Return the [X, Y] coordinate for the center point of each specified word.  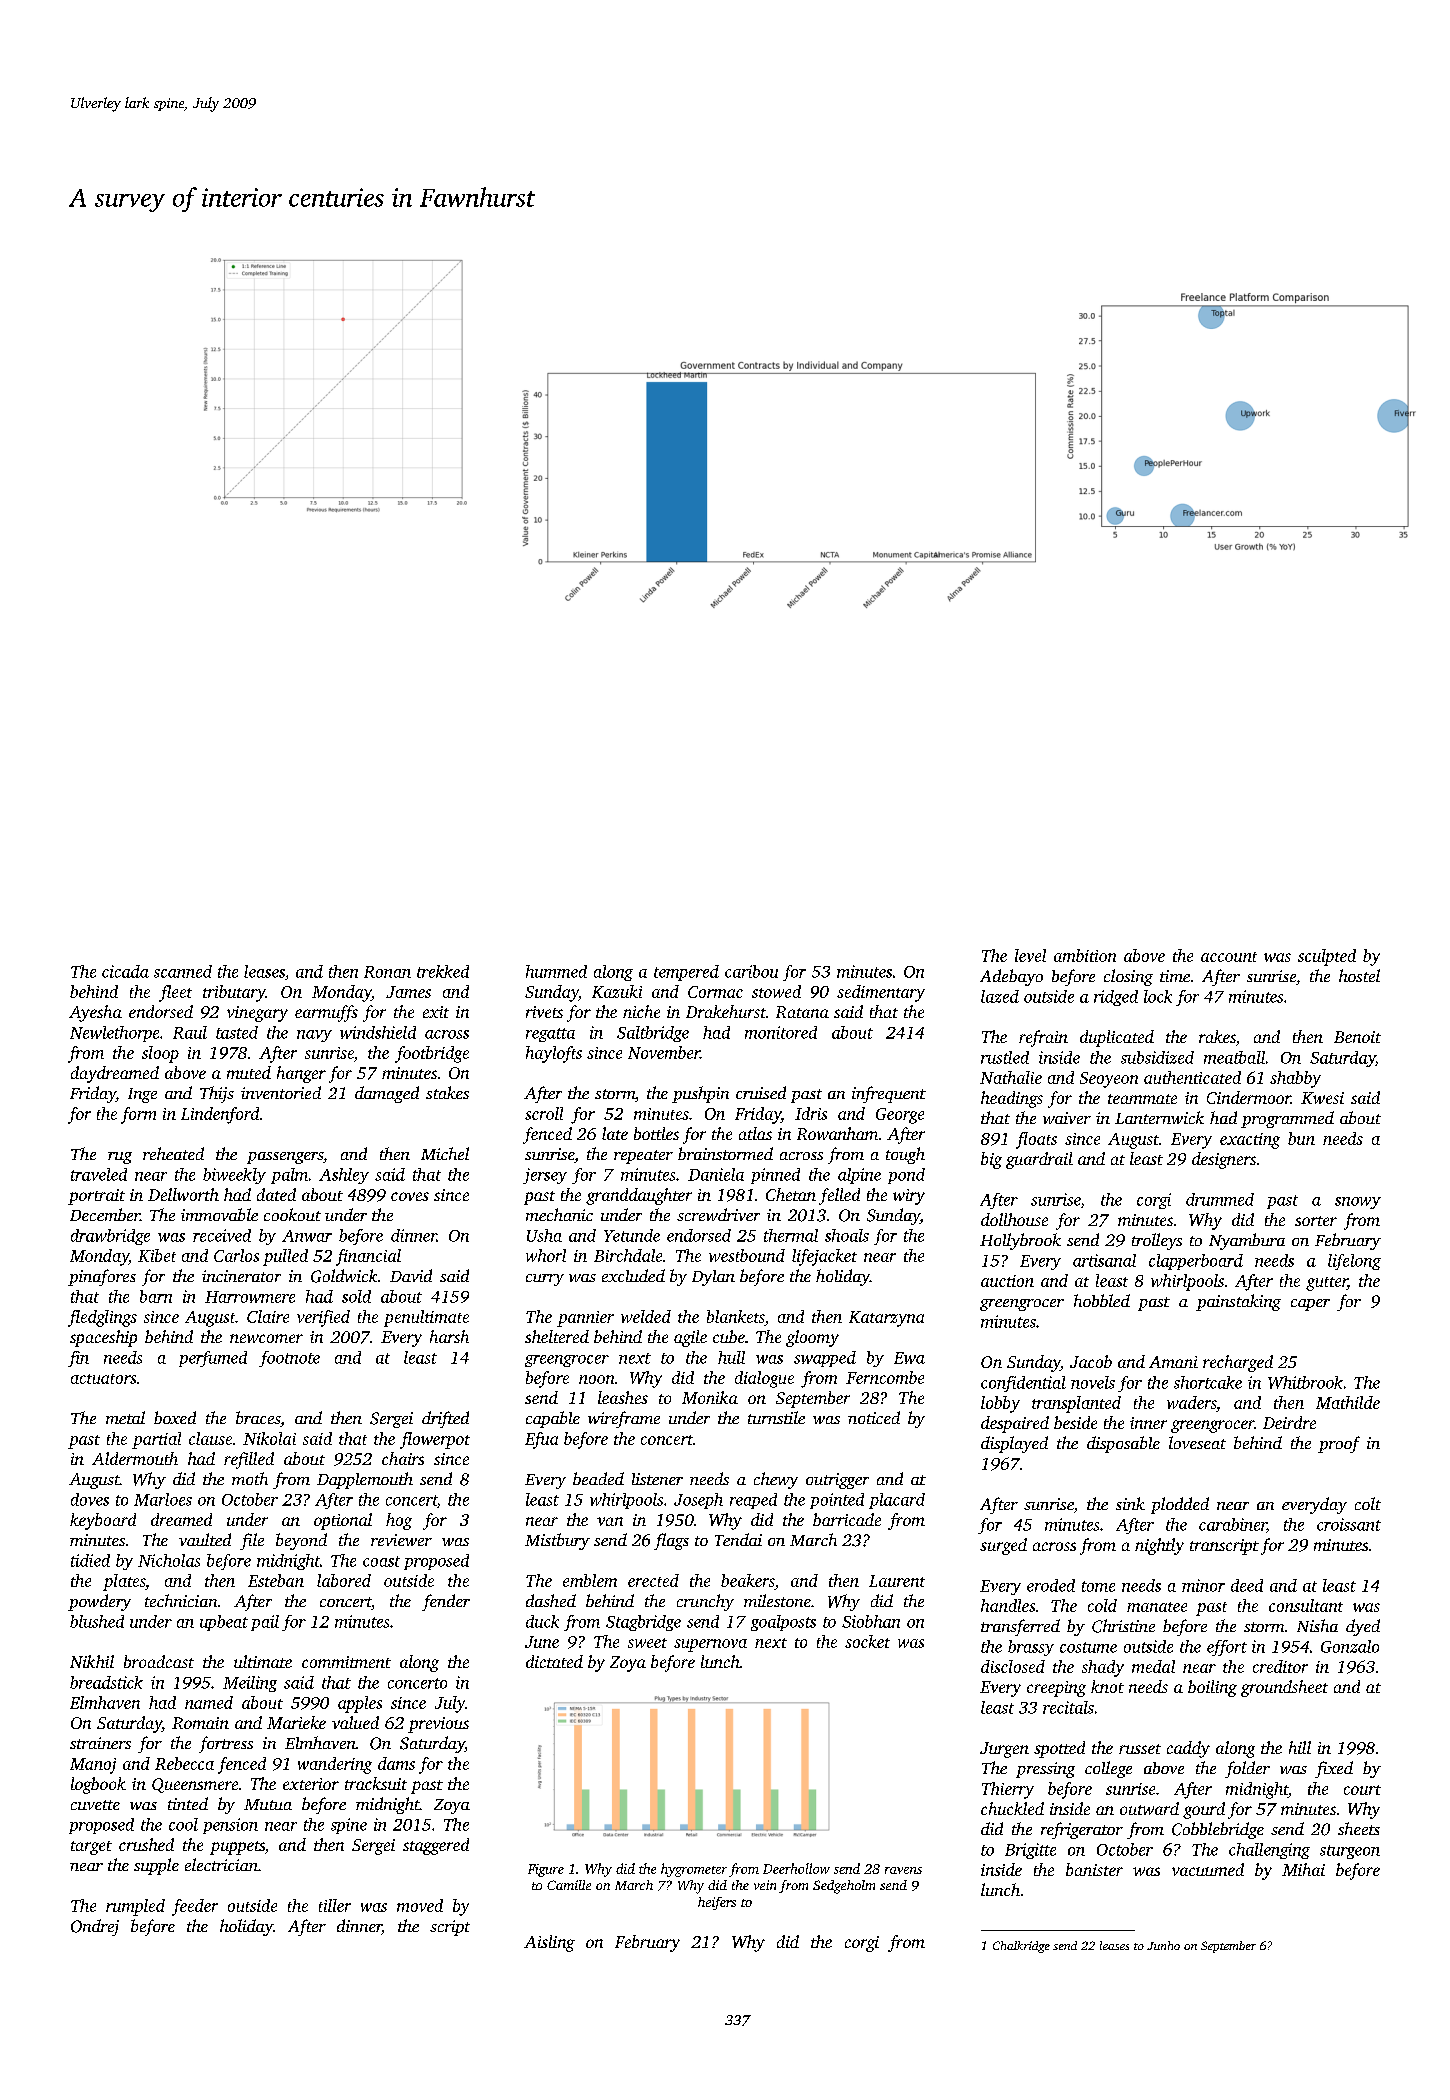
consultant [1306, 1605]
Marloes [163, 1499]
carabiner [1232, 1524]
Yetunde [632, 1235]
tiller [335, 1905]
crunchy [705, 1602]
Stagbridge [643, 1623]
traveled [99, 1174]
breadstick [106, 1682]
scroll [544, 1113]
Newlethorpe [114, 1034]
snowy [1358, 1203]
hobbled [1102, 1300]
